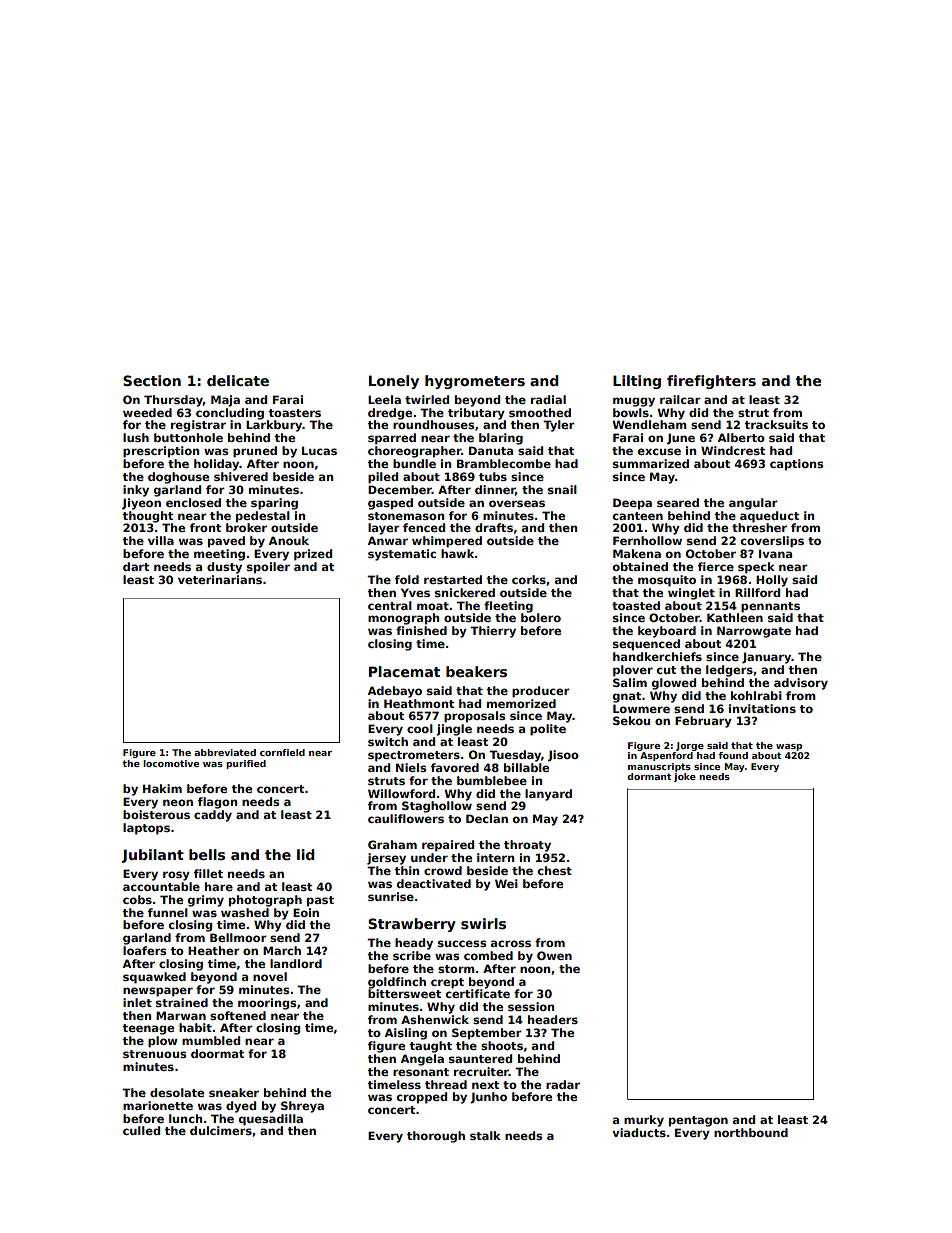 The width and height of the screenshot is (952, 1233). Describe the element at coordinates (638, 516) in the screenshot. I see `canteen` at that location.
